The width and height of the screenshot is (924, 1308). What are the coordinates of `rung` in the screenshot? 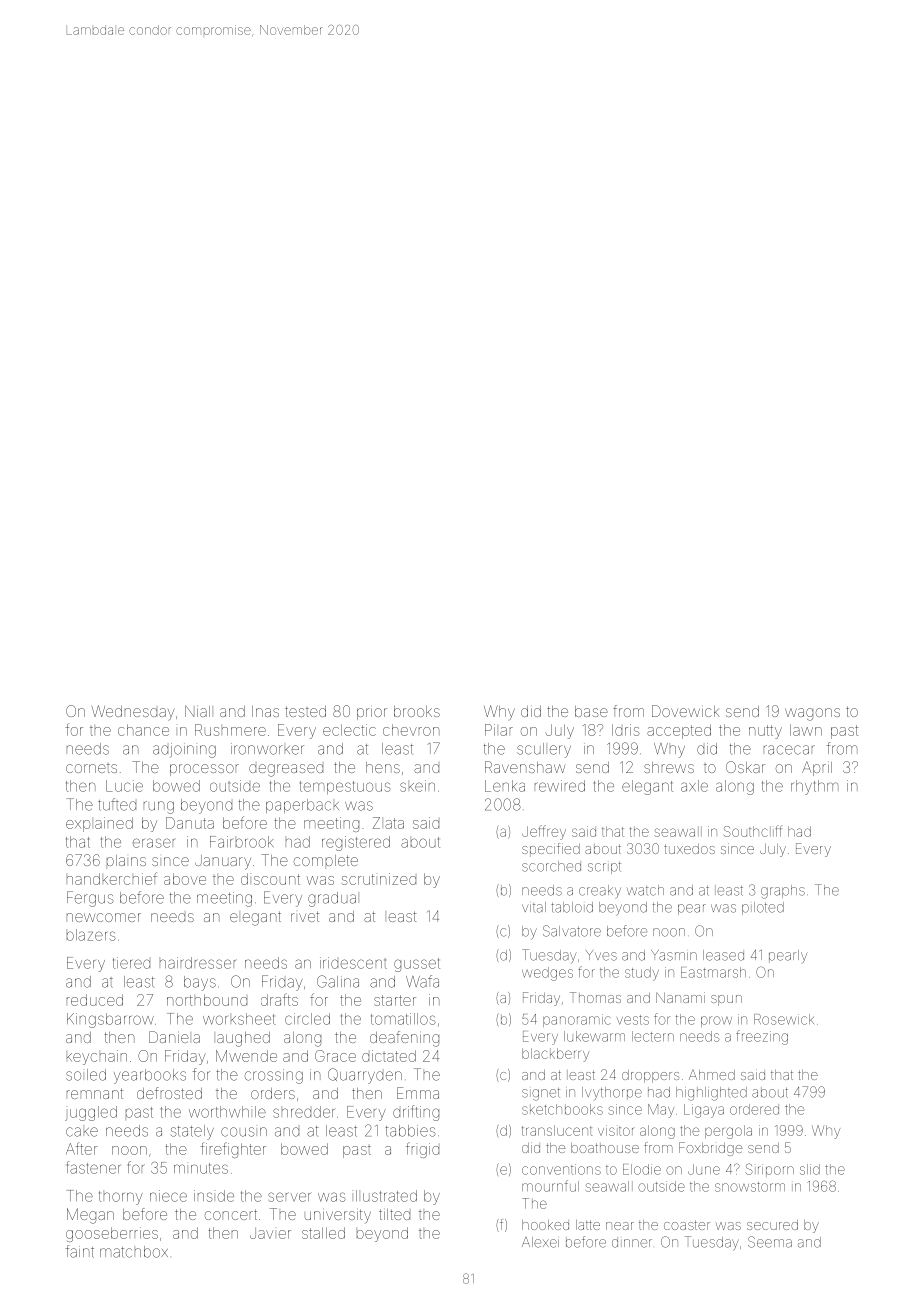 It's located at (159, 807).
